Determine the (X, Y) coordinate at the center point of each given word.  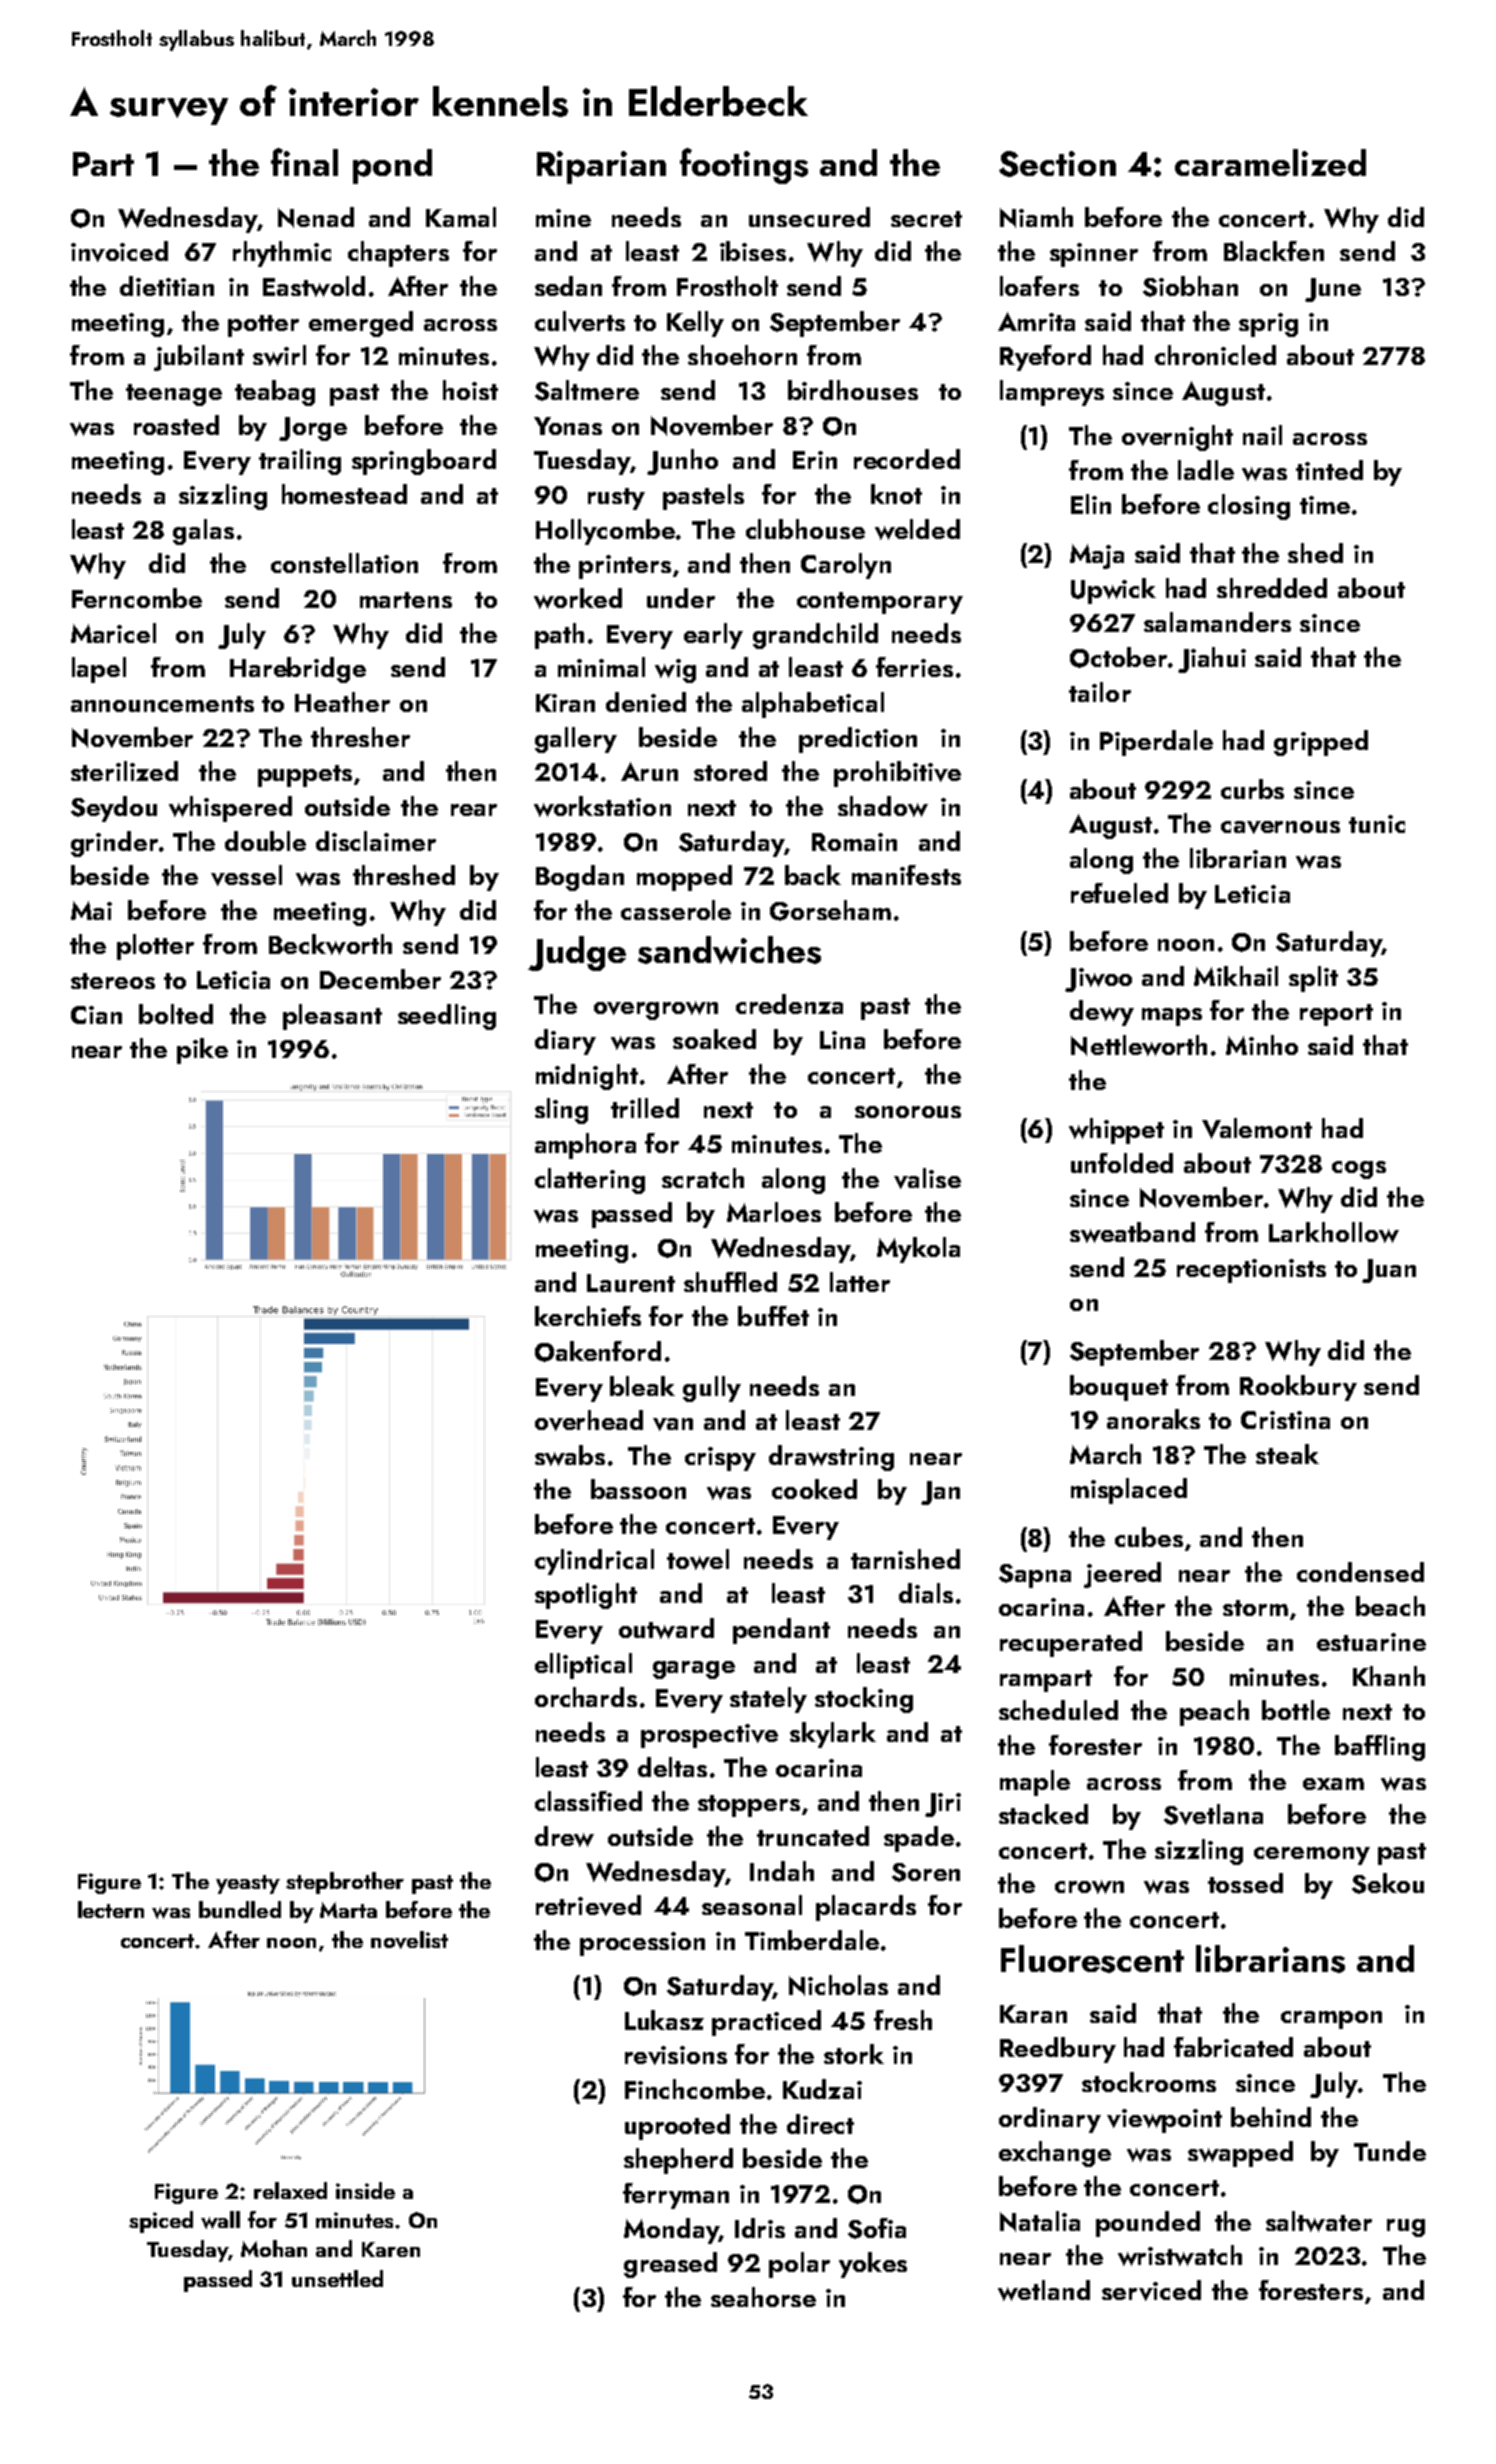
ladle (1206, 470)
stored (730, 771)
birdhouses (853, 390)
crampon (1331, 2020)
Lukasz (664, 2020)
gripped (1321, 743)
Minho (1262, 1045)
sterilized (124, 771)
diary (565, 1042)
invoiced (119, 251)
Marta (348, 1910)
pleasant (332, 1017)
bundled (240, 1909)
